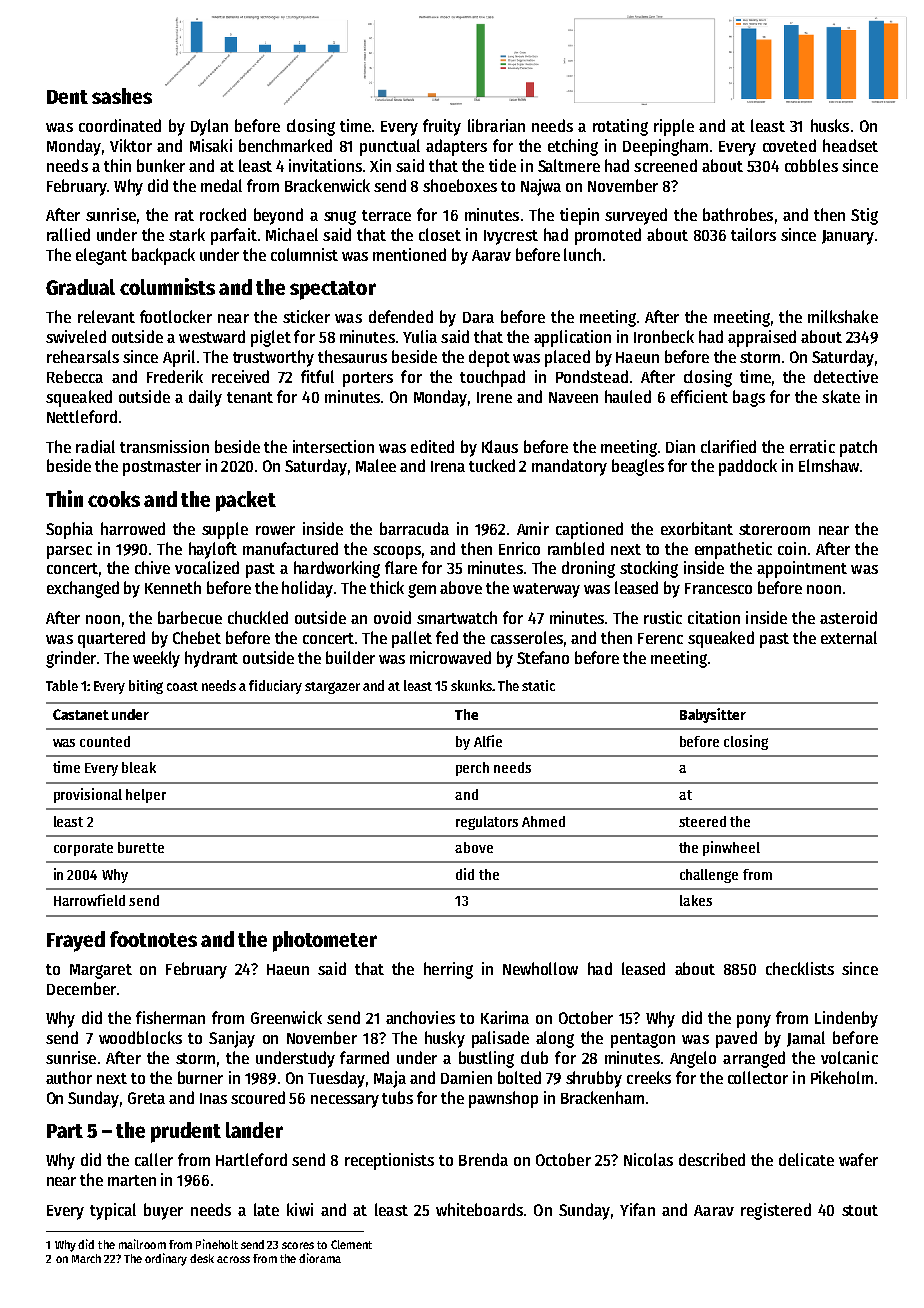 This page has height=1308, width=924. I want to click on sashes, so click(122, 96).
